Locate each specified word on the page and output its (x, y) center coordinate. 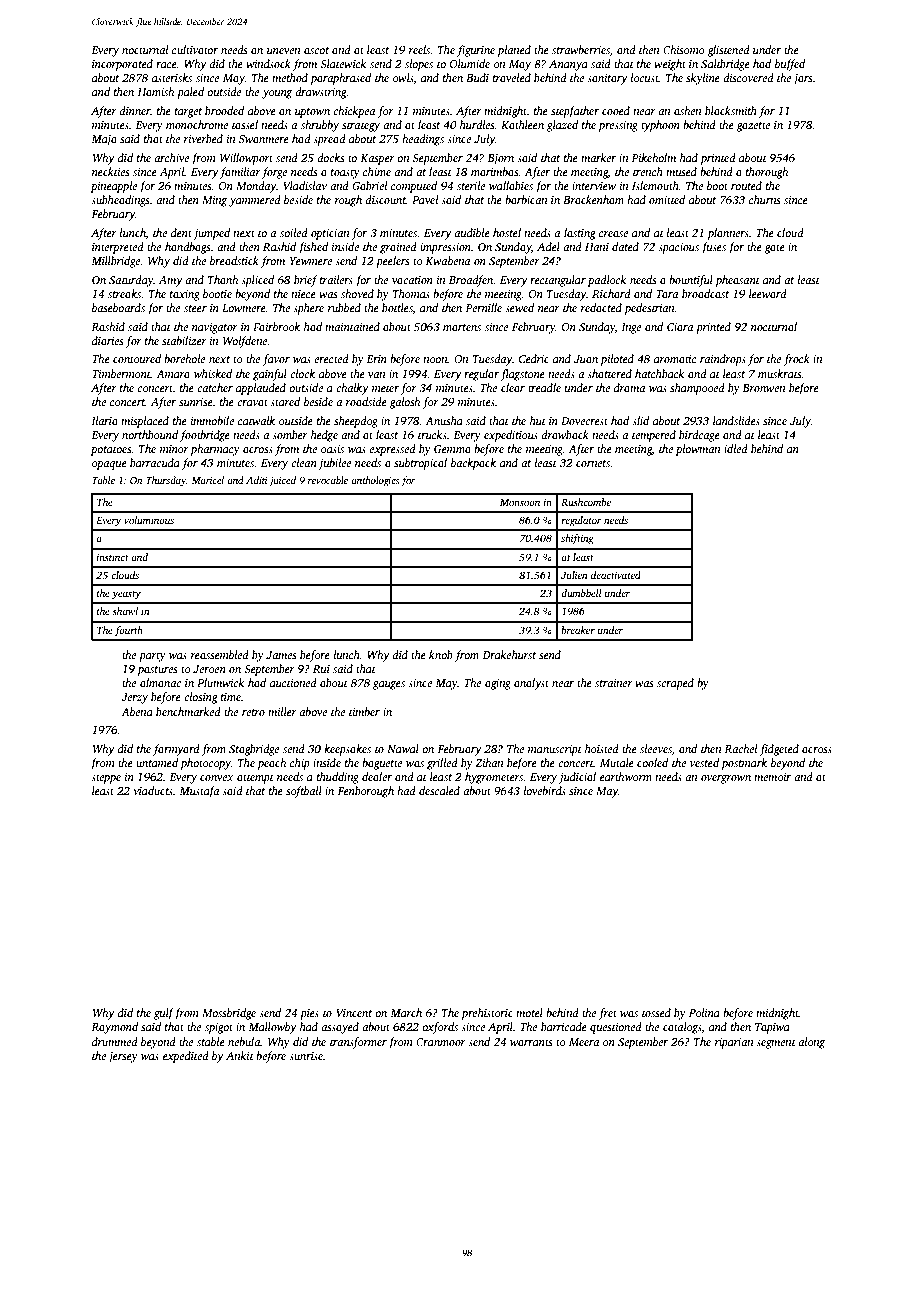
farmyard (176, 750)
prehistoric (487, 1014)
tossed (656, 1012)
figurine (476, 51)
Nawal (403, 748)
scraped (675, 684)
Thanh (223, 279)
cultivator (195, 49)
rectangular (558, 281)
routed (746, 185)
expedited (186, 1057)
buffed (790, 65)
